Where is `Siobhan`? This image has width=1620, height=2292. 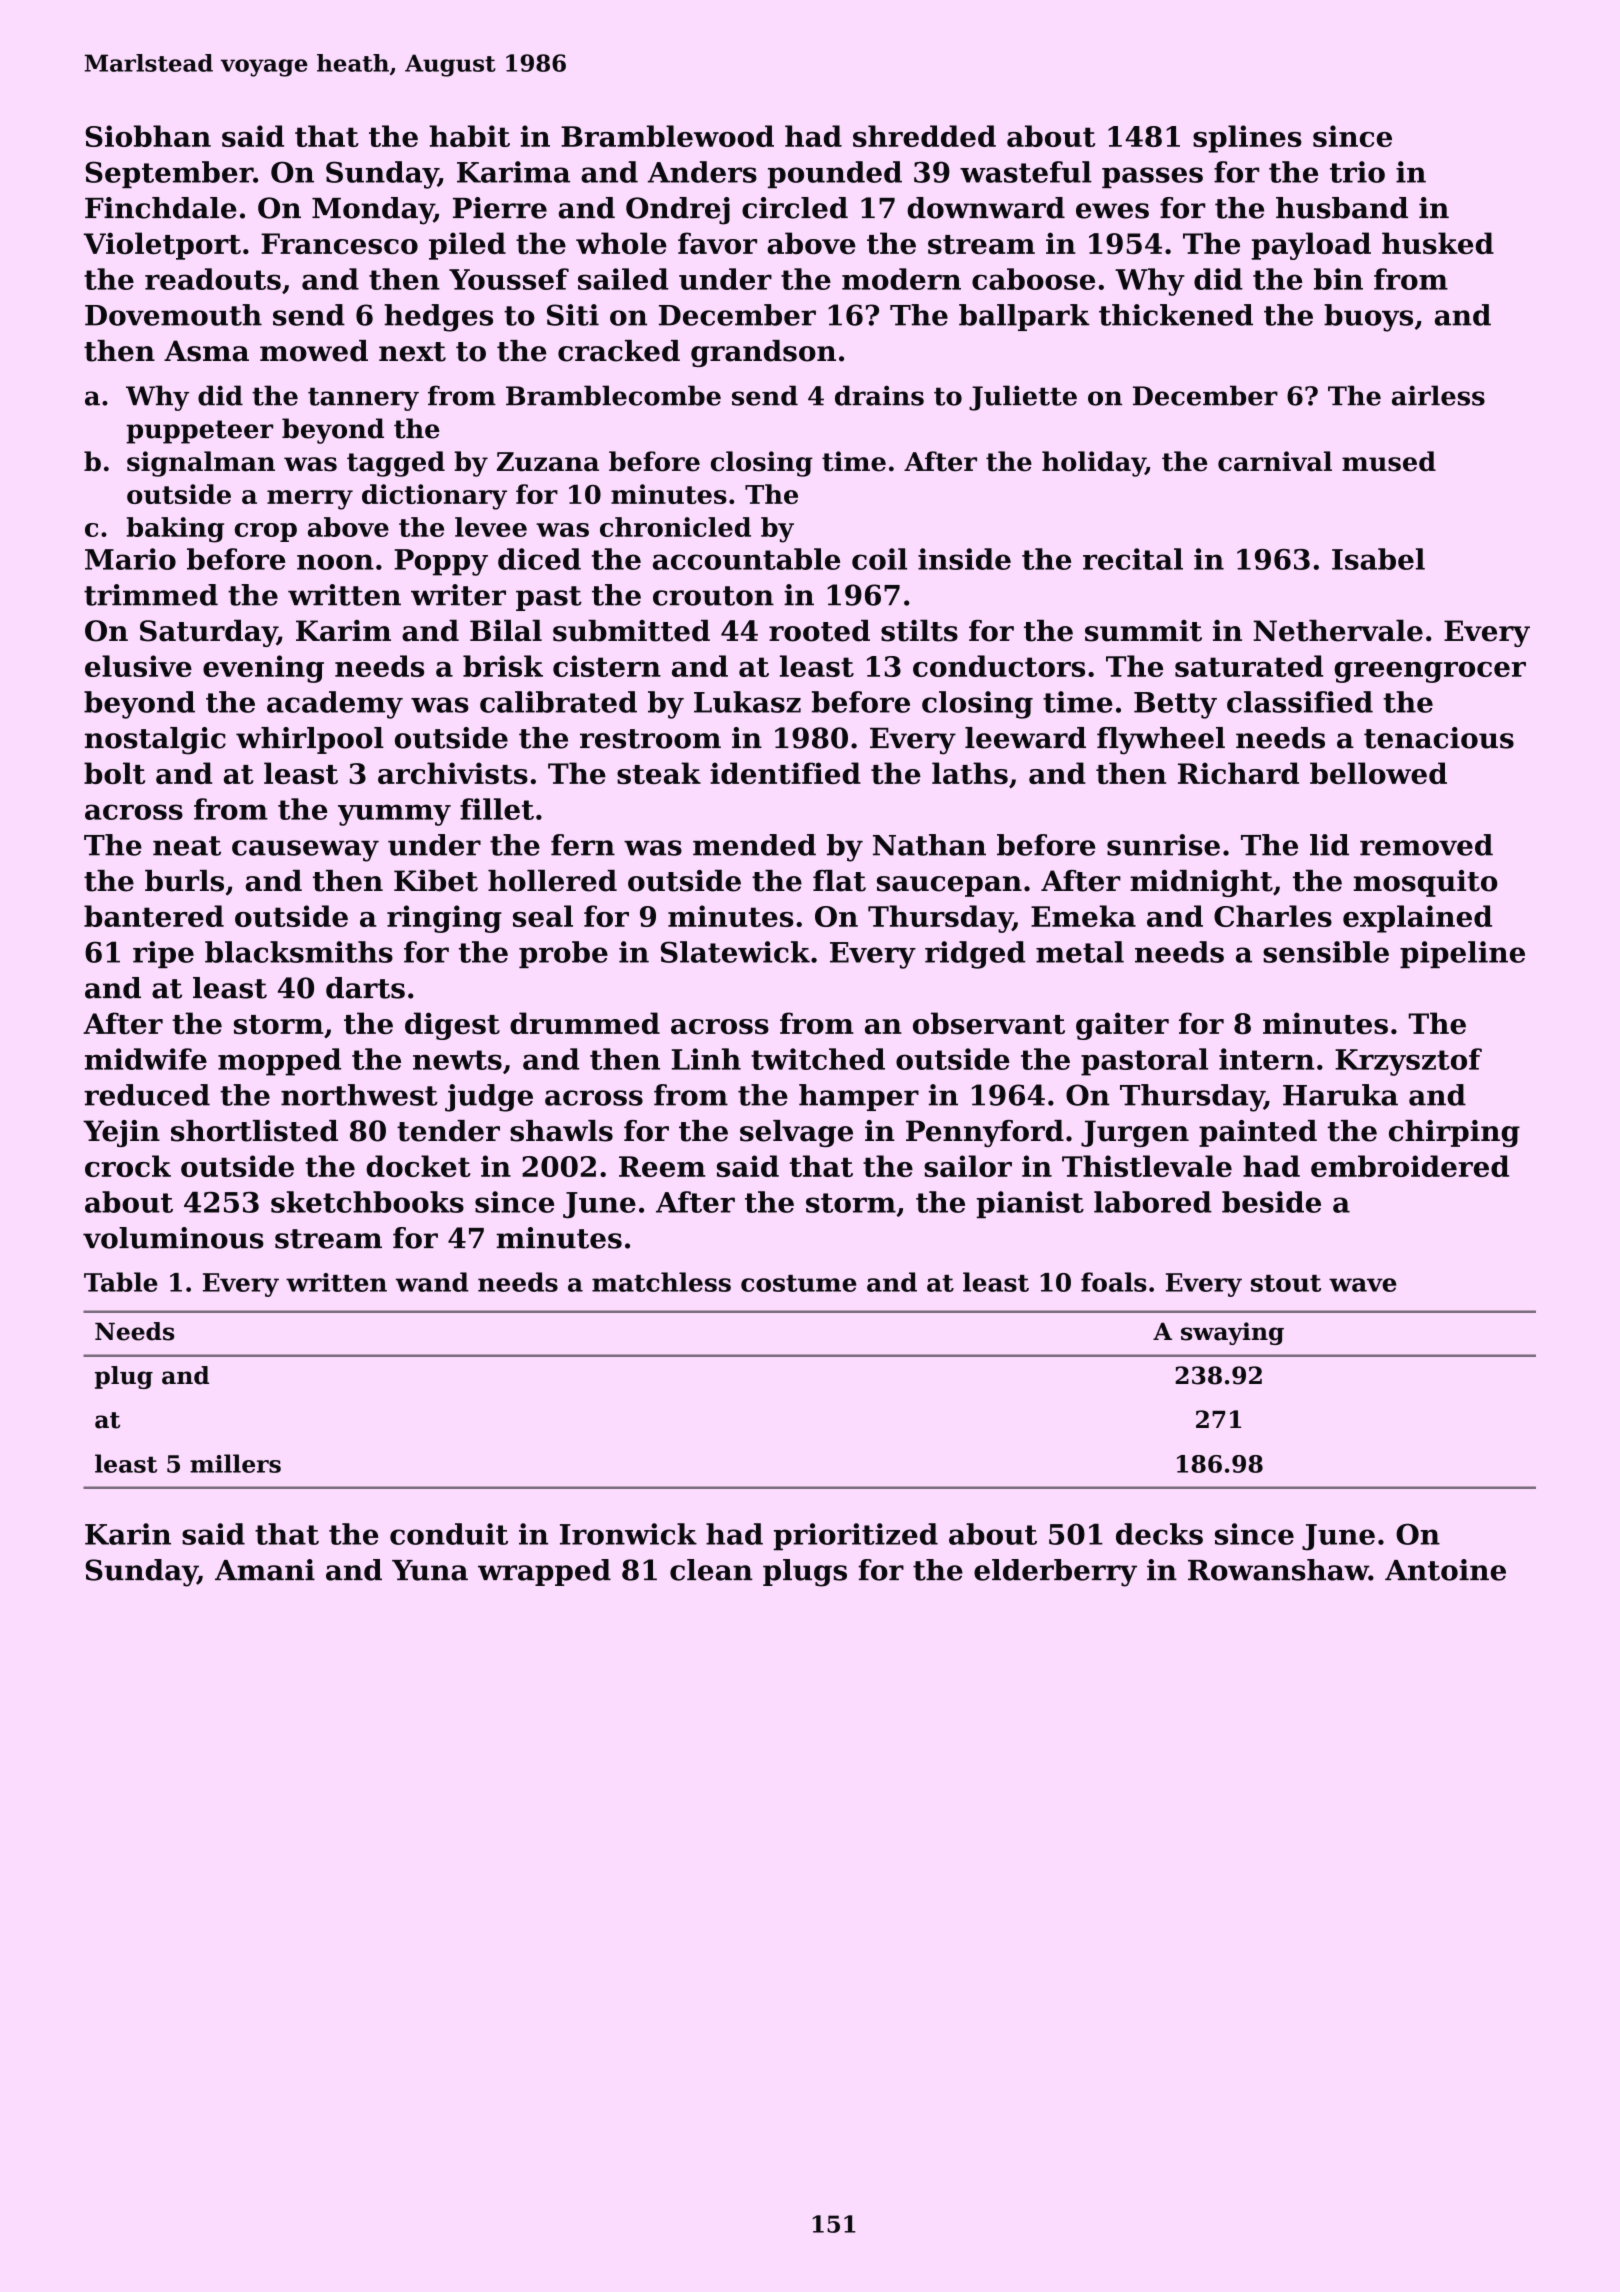 Siobhan is located at coordinates (148, 136).
